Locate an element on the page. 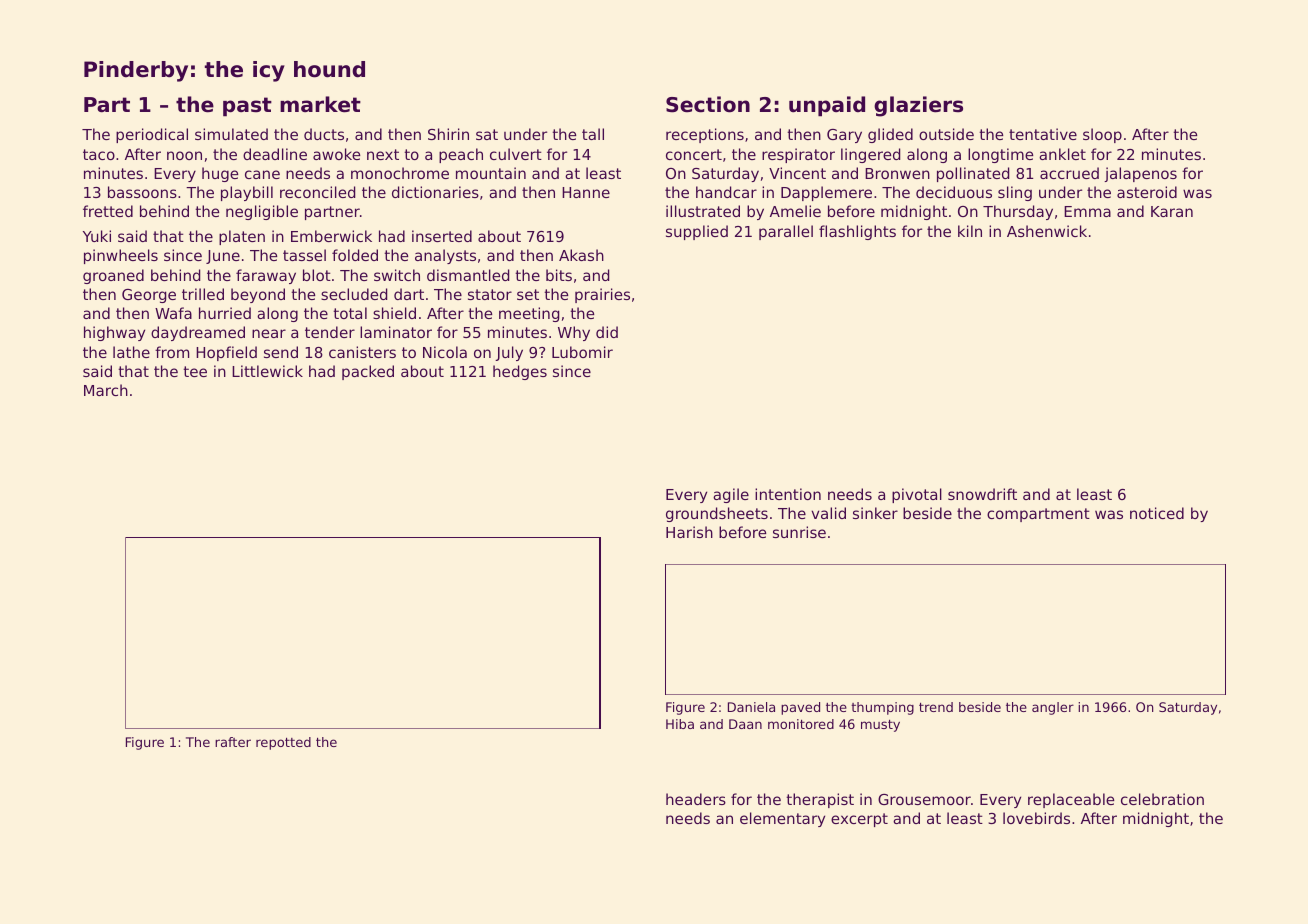 The width and height of the image is (1308, 924). tall is located at coordinates (593, 134).
